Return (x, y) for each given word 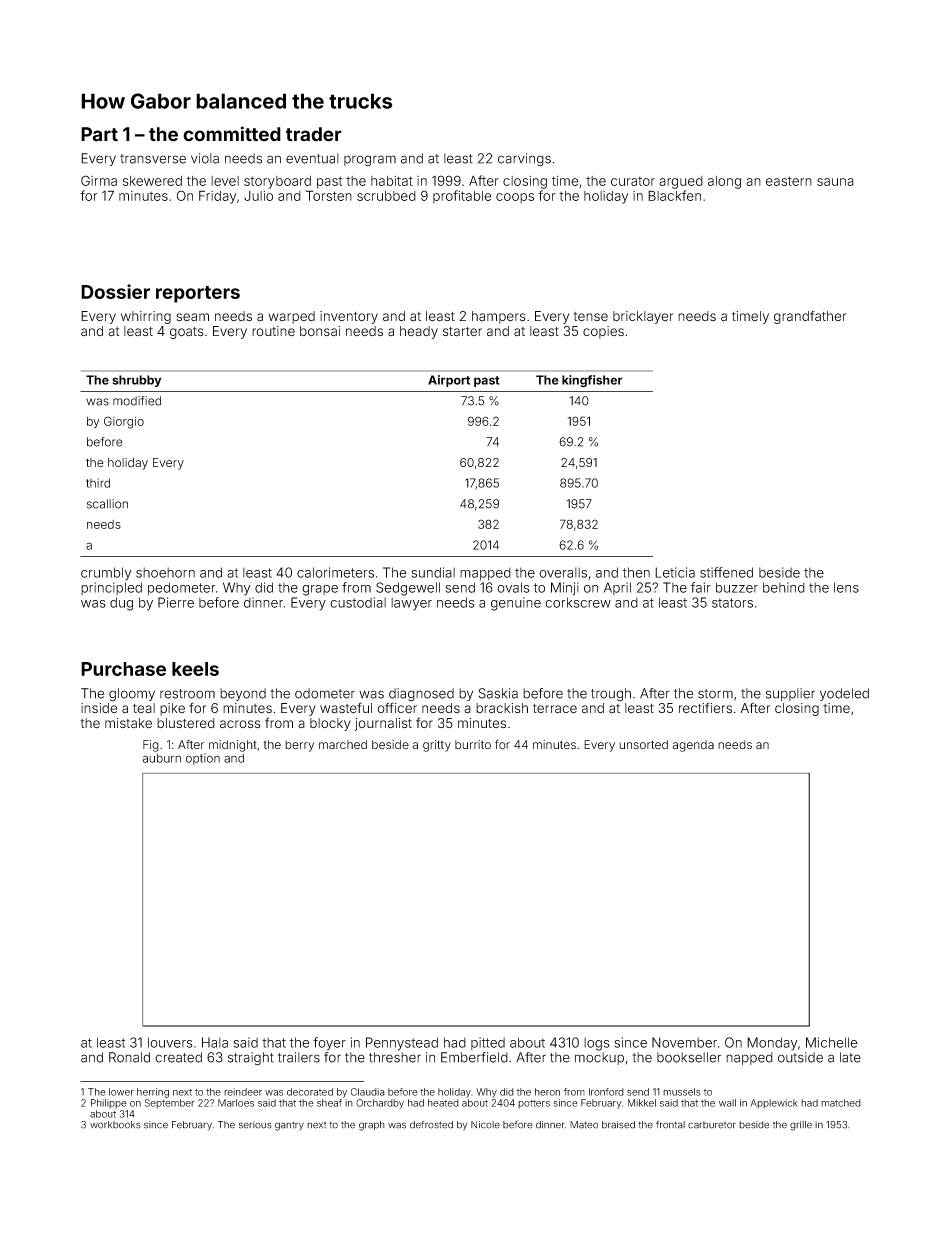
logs (597, 1044)
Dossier (115, 291)
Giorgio (124, 422)
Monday (772, 1044)
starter (462, 332)
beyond (243, 694)
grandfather (810, 317)
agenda (693, 746)
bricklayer (643, 317)
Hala (215, 1042)
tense (590, 317)
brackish (502, 708)
